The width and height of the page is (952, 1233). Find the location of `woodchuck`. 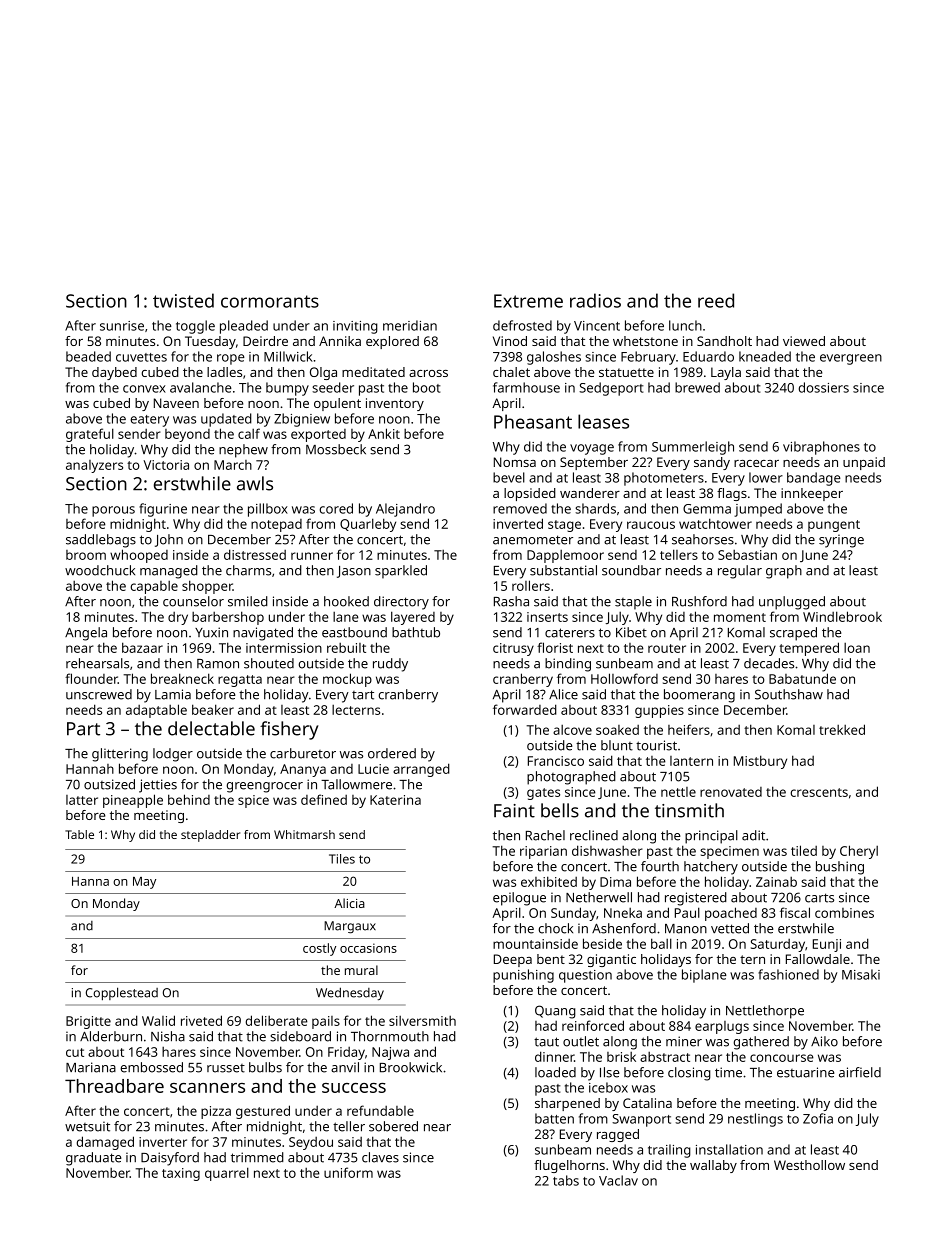

woodchuck is located at coordinates (100, 570).
